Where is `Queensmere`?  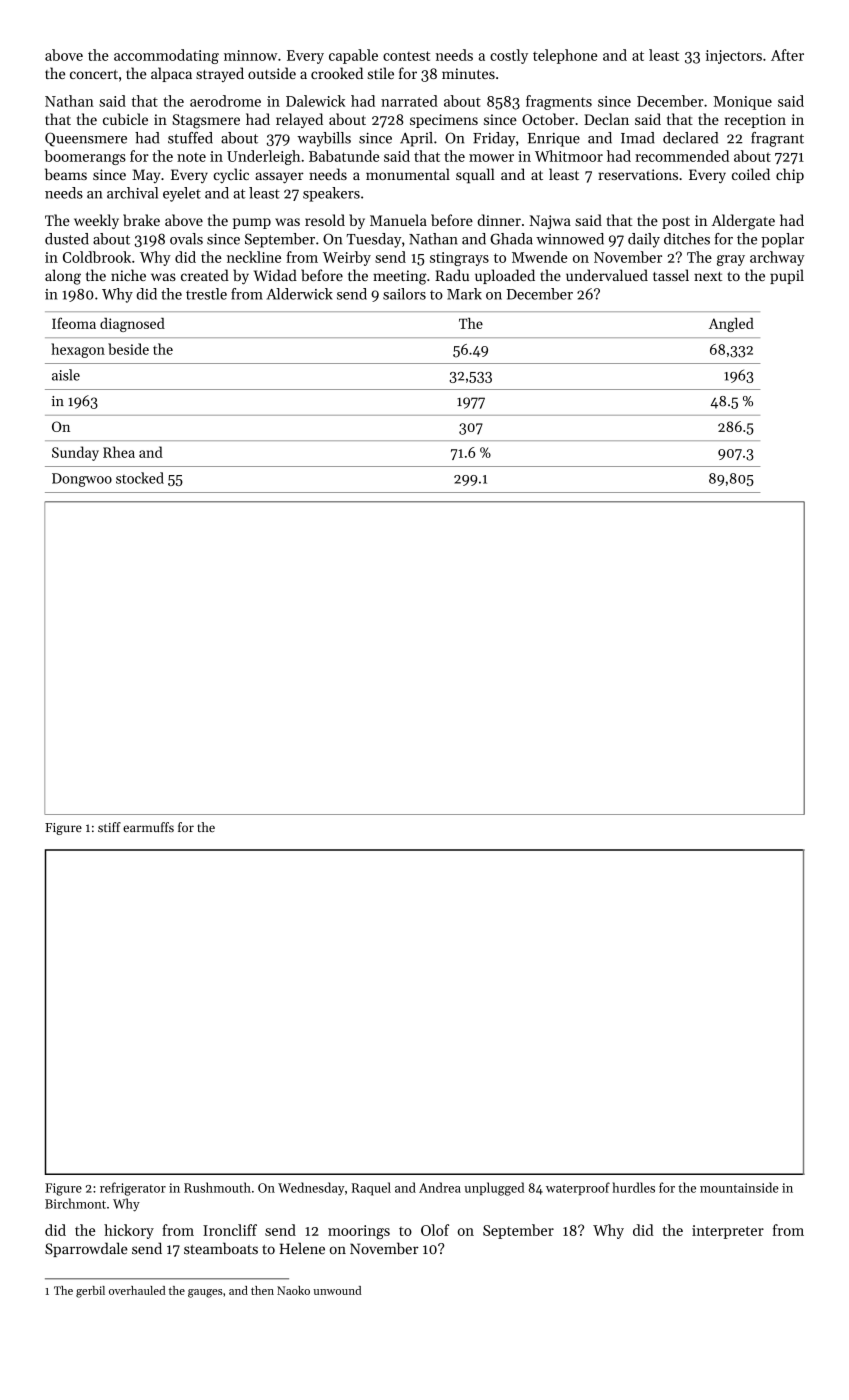
Queensmere is located at coordinates (86, 139).
